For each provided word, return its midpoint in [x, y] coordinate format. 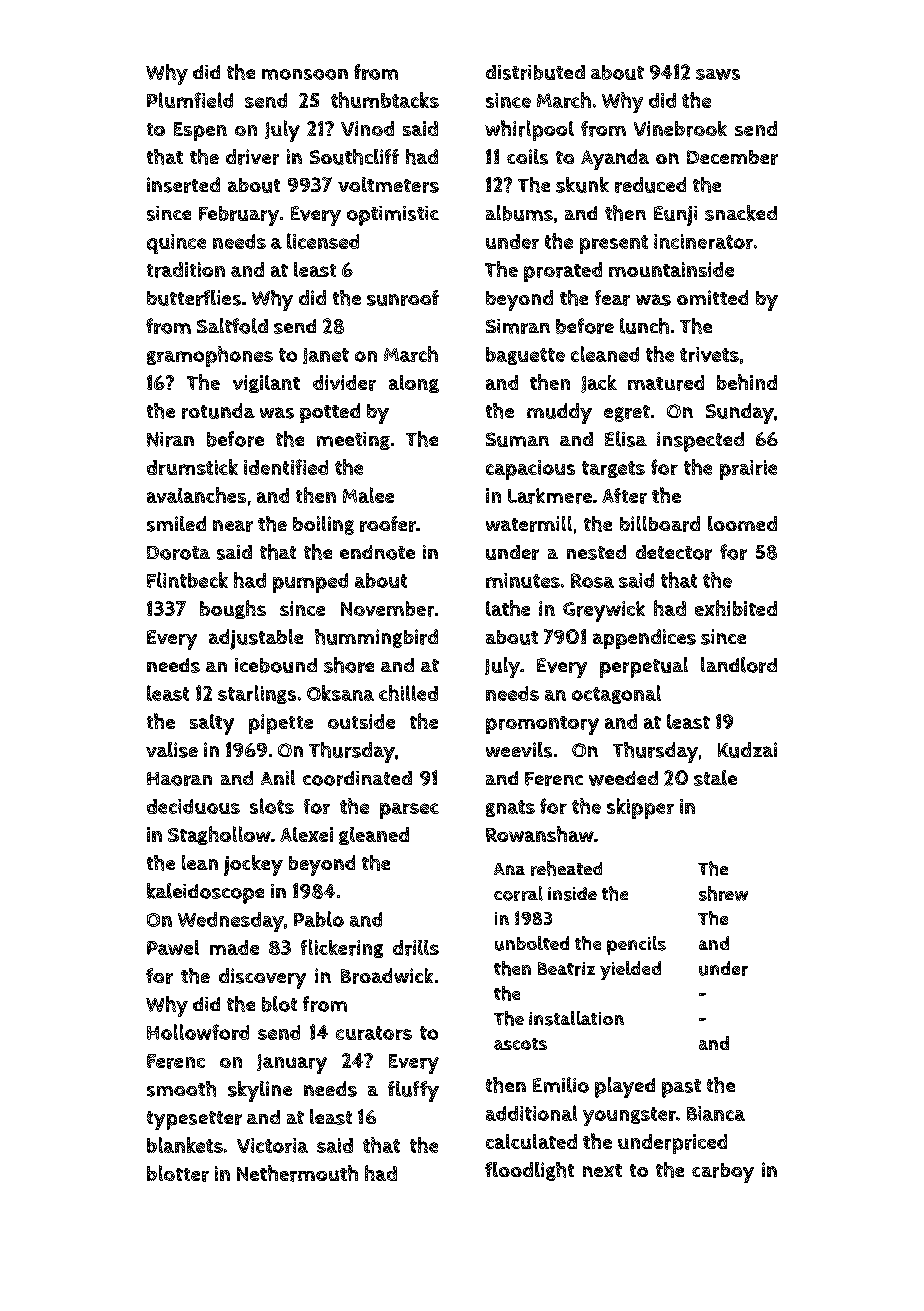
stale [715, 778]
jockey [253, 865]
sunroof [403, 298]
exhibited [736, 608]
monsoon [305, 74]
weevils [519, 750]
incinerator [703, 241]
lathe [508, 608]
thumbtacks [385, 100]
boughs [233, 609]
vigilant [266, 384]
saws [718, 74]
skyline [260, 1091]
